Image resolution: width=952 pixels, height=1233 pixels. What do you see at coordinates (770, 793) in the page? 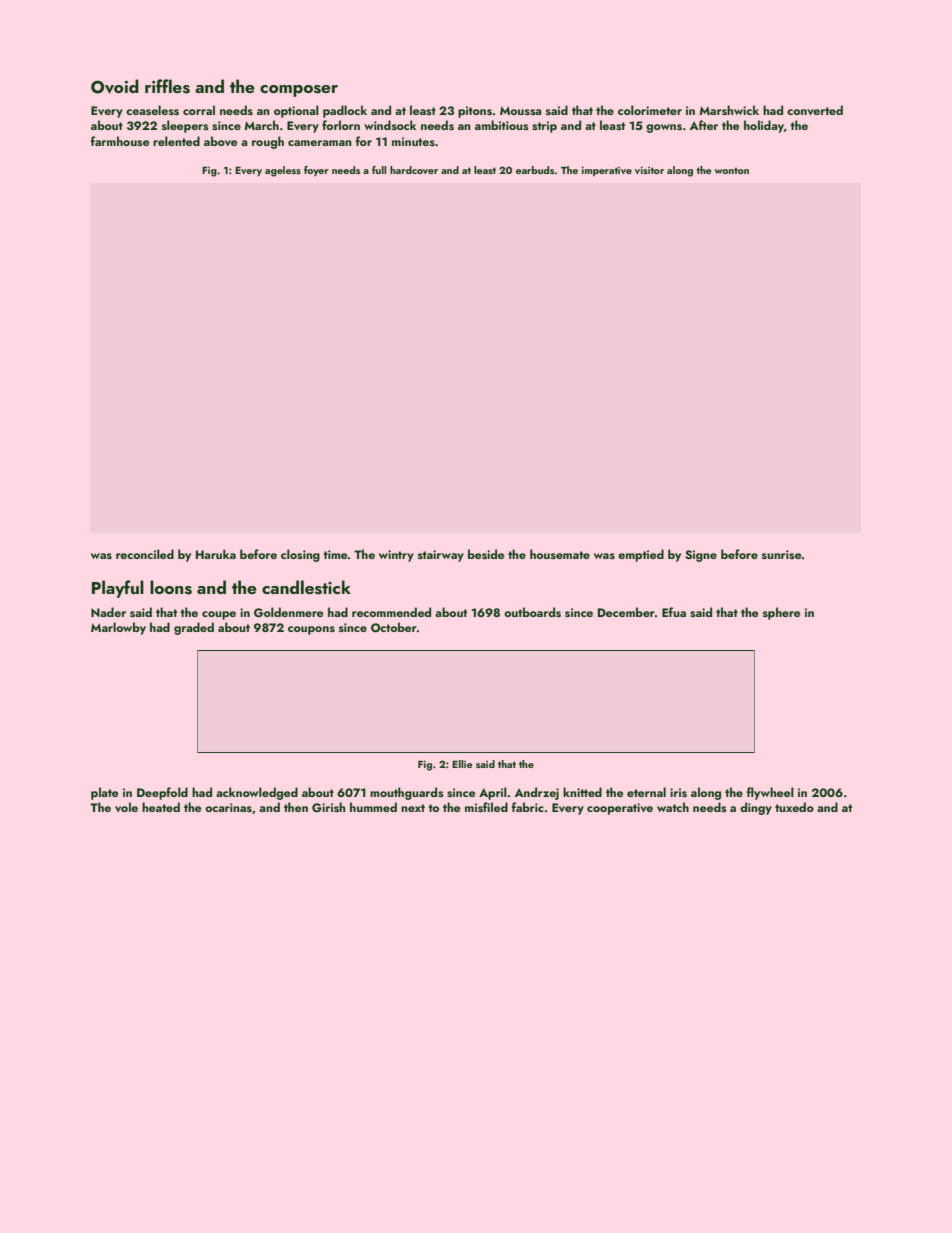
I see `flywheel` at bounding box center [770, 793].
